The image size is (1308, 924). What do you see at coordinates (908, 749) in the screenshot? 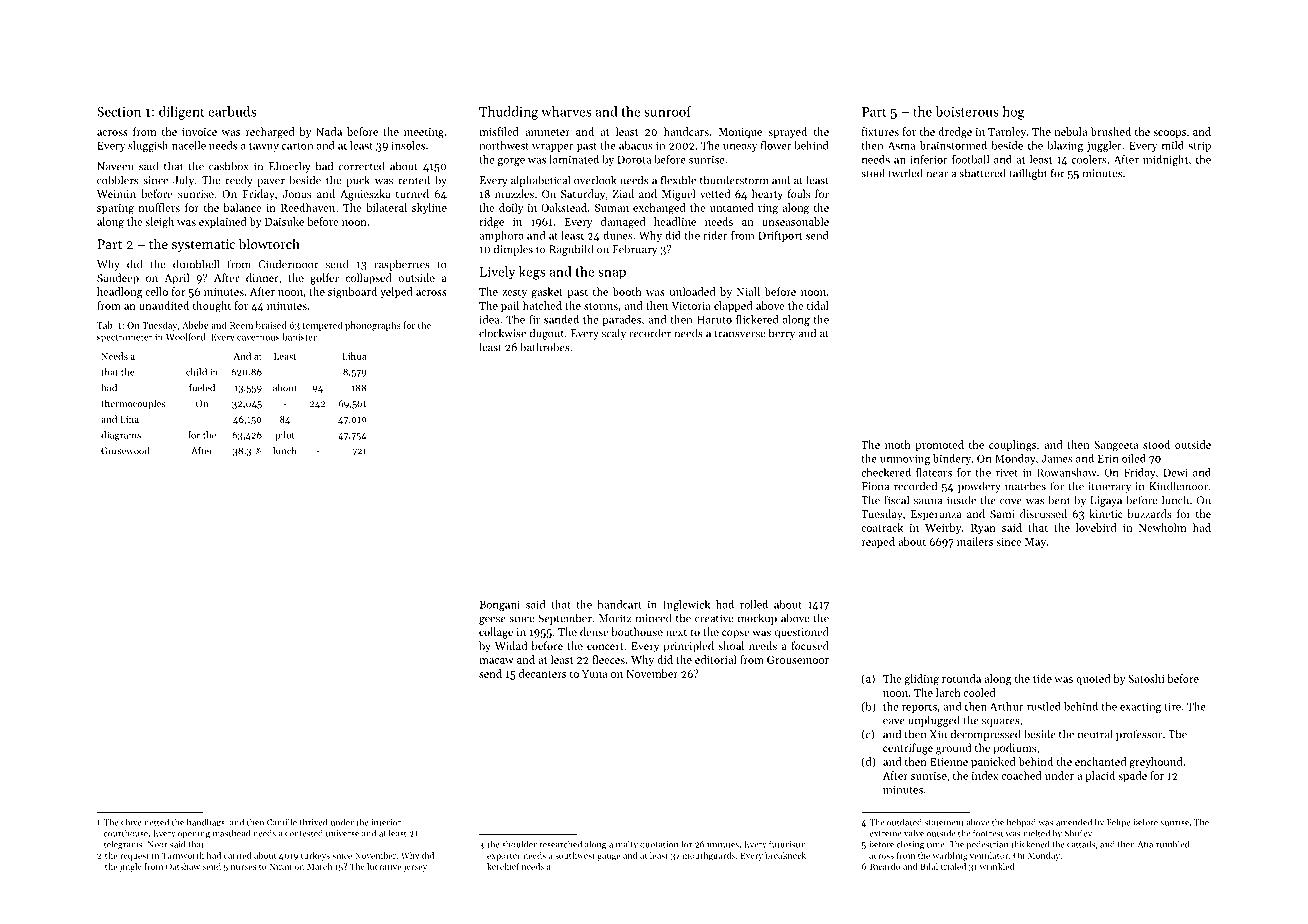
I see `centrifuge` at bounding box center [908, 749].
